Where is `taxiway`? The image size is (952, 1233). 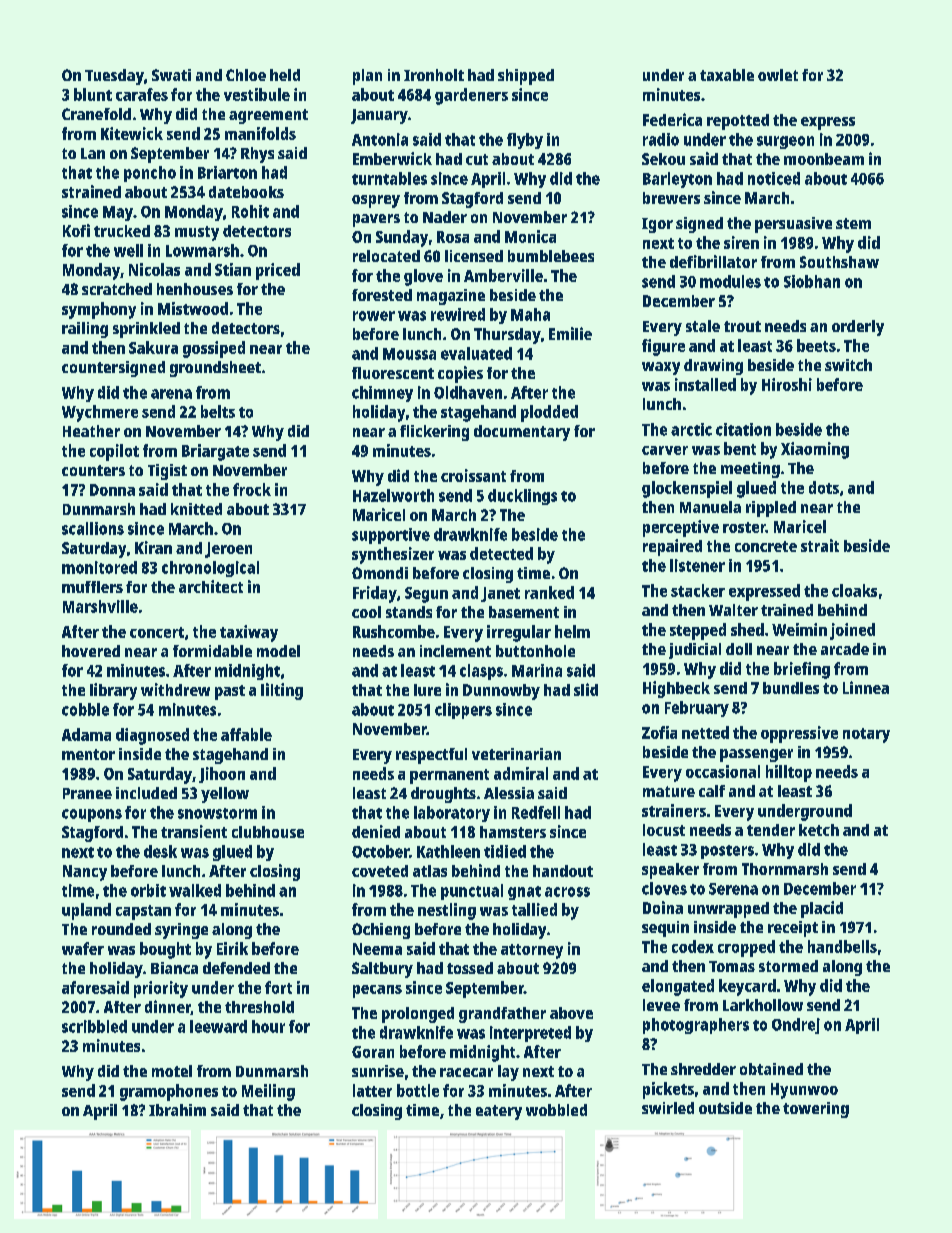 taxiway is located at coordinates (249, 633).
